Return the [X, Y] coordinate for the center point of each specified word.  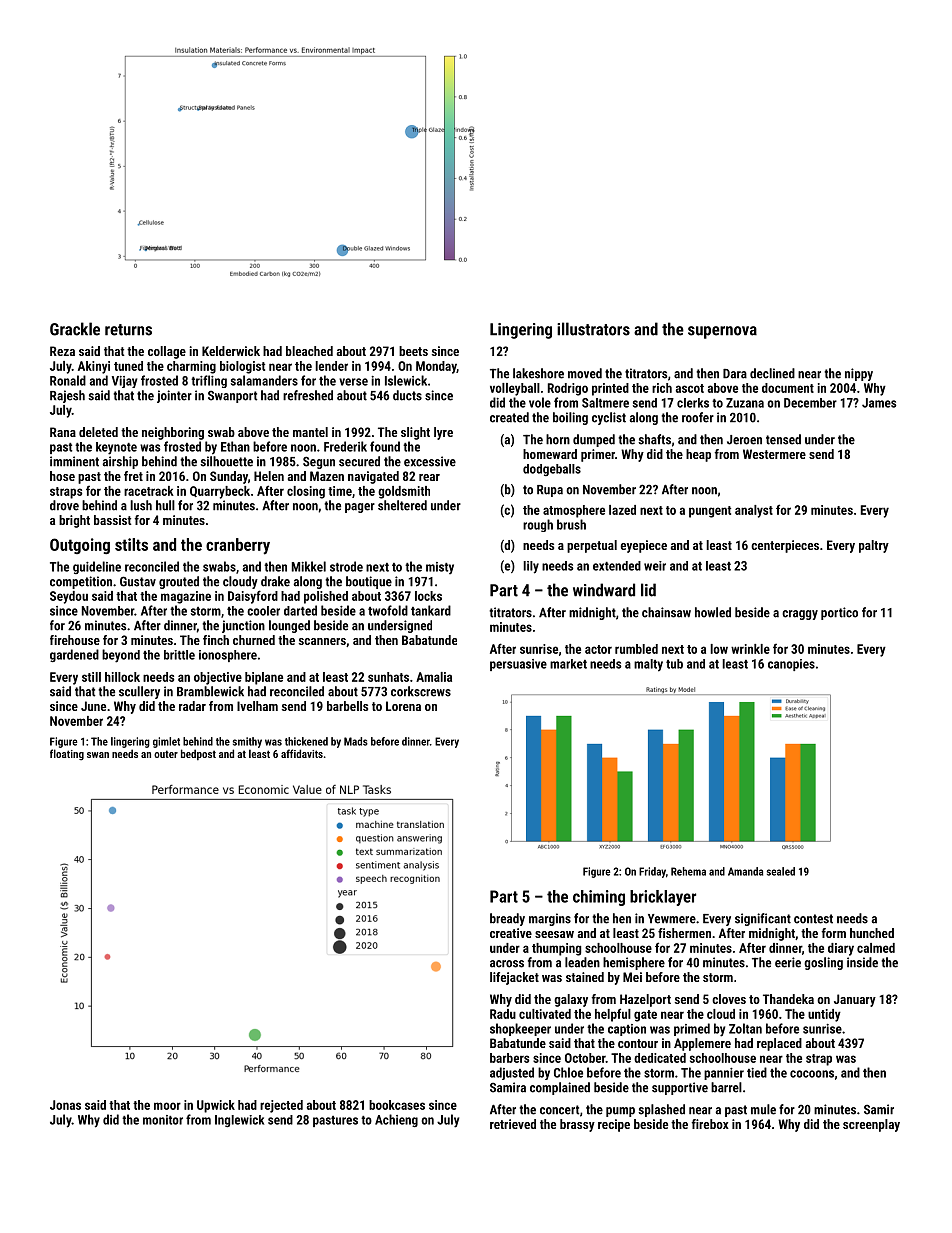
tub [674, 664]
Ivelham [257, 706]
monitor [163, 1120]
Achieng [396, 1120]
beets [413, 351]
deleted [98, 432]
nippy [859, 374]
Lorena [403, 706]
